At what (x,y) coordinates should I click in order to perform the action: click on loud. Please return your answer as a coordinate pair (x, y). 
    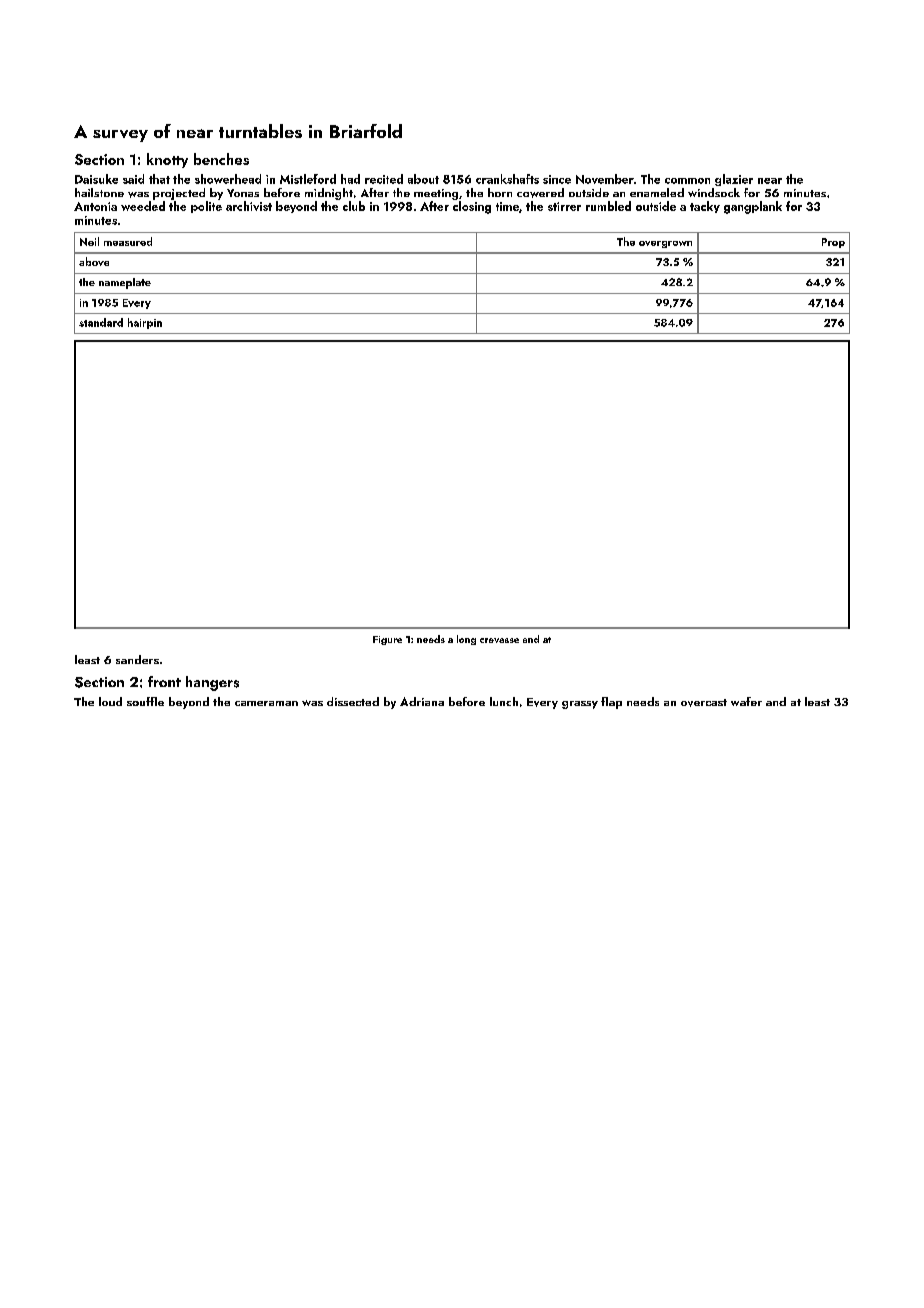
    Looking at the image, I should click on (110, 701).
